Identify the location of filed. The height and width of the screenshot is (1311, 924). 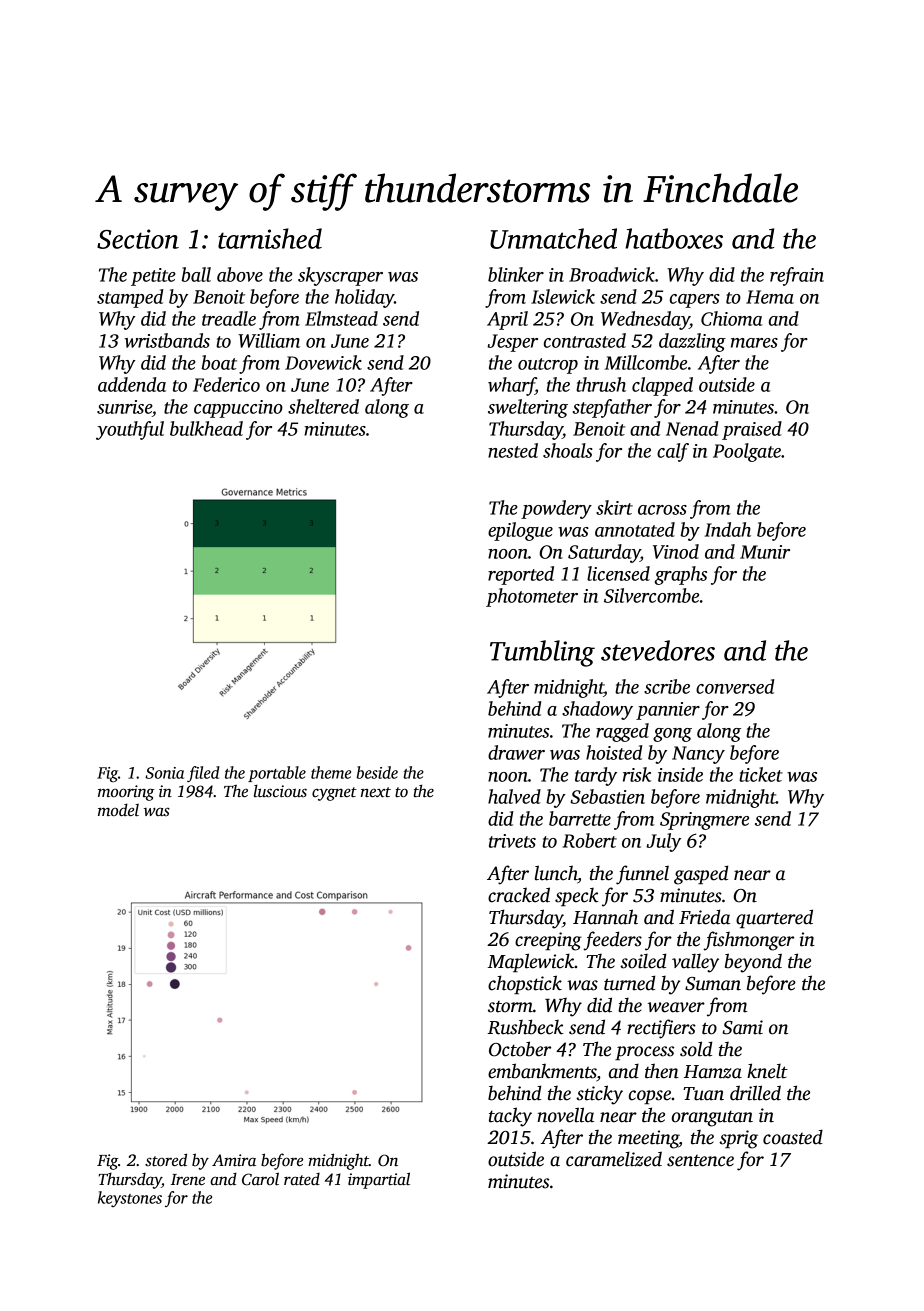
(203, 774).
